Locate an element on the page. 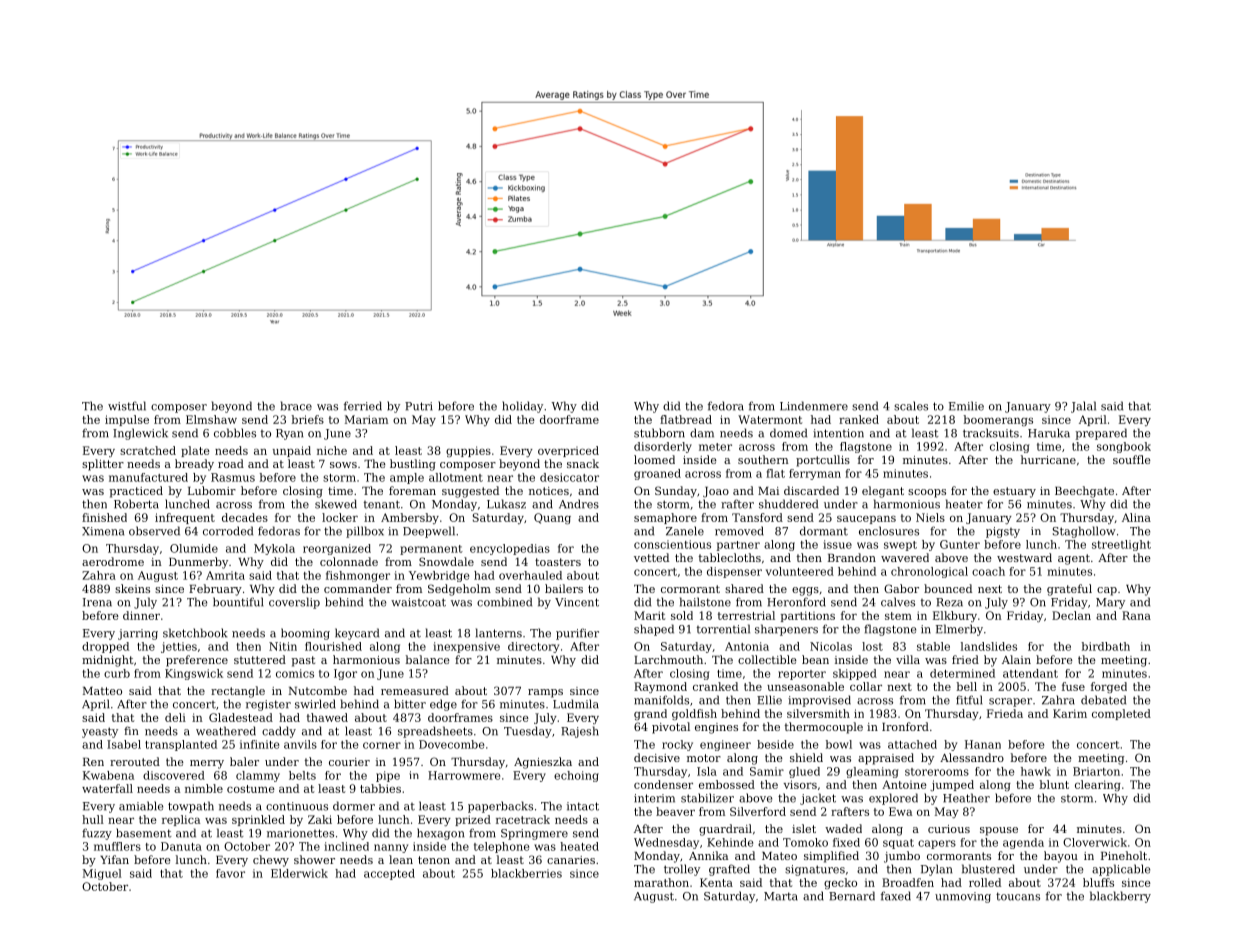 The width and height of the document is (1233, 952). scales is located at coordinates (911, 406).
